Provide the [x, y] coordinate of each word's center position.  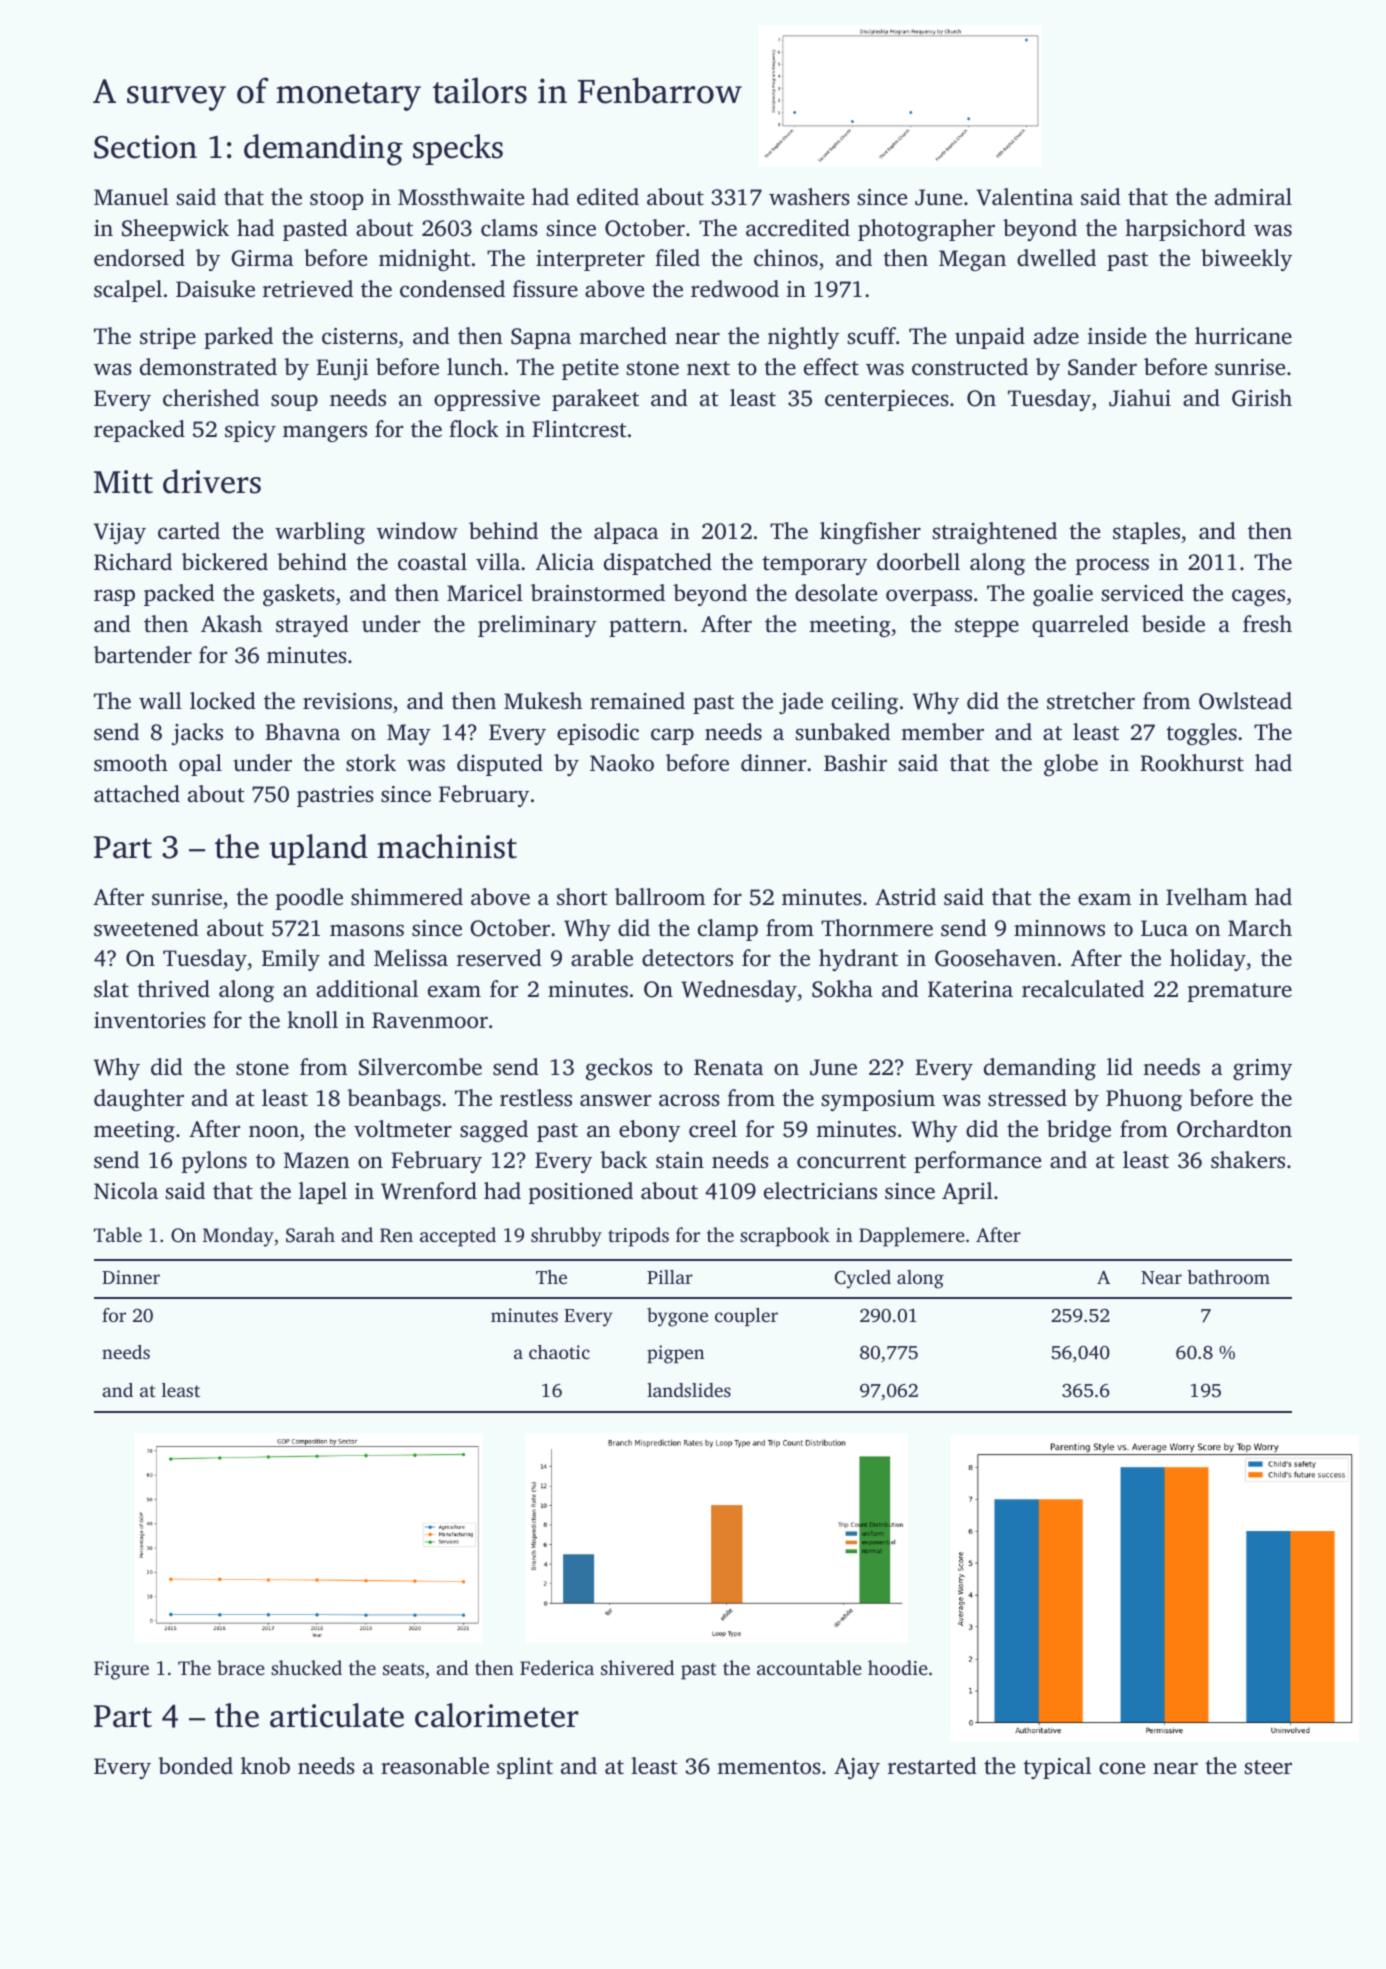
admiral [1253, 197]
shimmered [407, 897]
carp [672, 736]
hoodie [898, 1667]
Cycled [863, 1279]
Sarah [310, 1235]
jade [801, 703]
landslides [689, 1390]
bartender [143, 655]
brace [241, 1667]
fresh [1267, 623]
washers [809, 197]
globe [1071, 765]
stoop [337, 200]
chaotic [559, 1352]
